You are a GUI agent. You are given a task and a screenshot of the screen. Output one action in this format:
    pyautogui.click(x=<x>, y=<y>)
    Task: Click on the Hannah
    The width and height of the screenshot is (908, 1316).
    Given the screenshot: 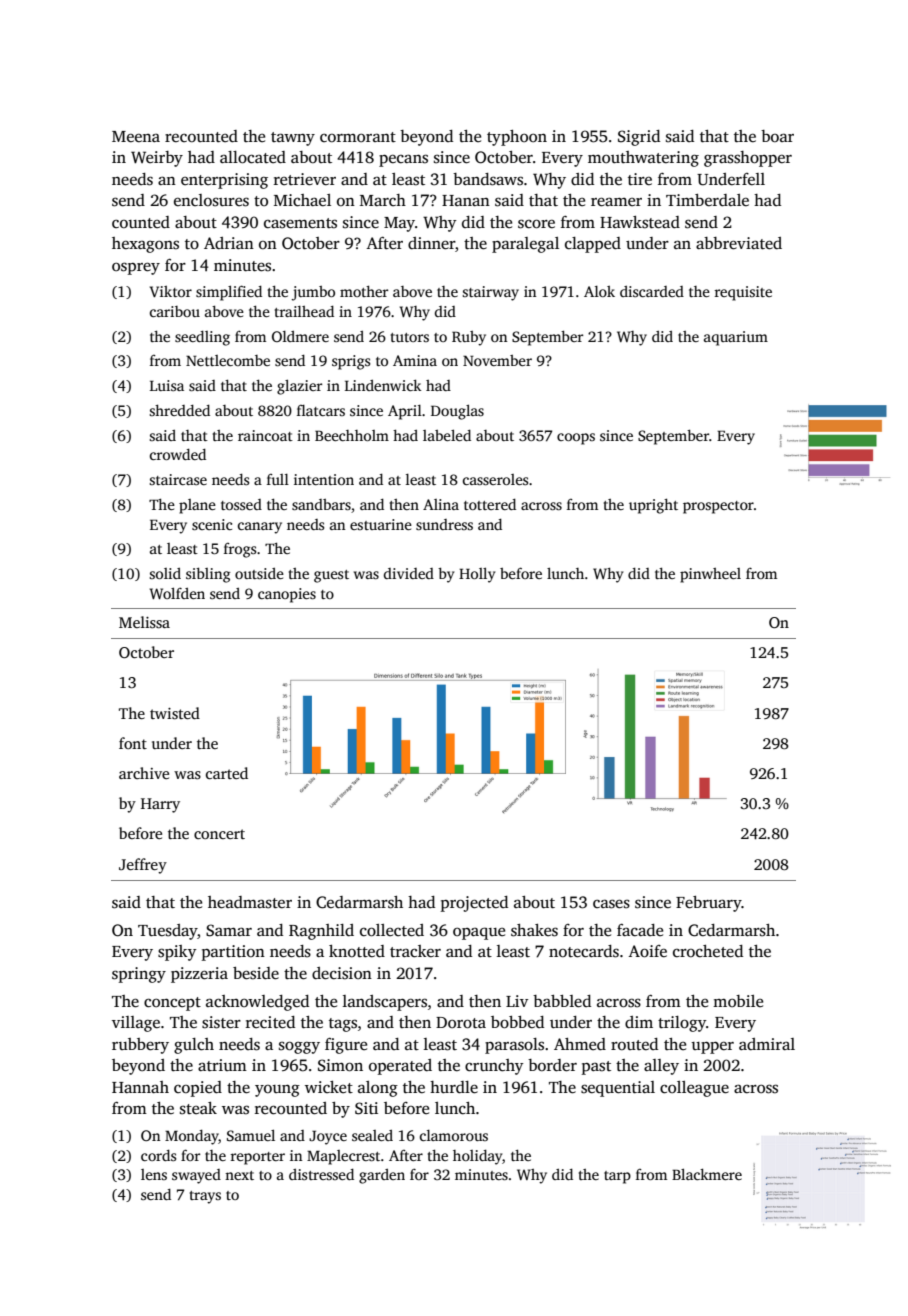 What is the action you would take?
    pyautogui.click(x=140, y=1087)
